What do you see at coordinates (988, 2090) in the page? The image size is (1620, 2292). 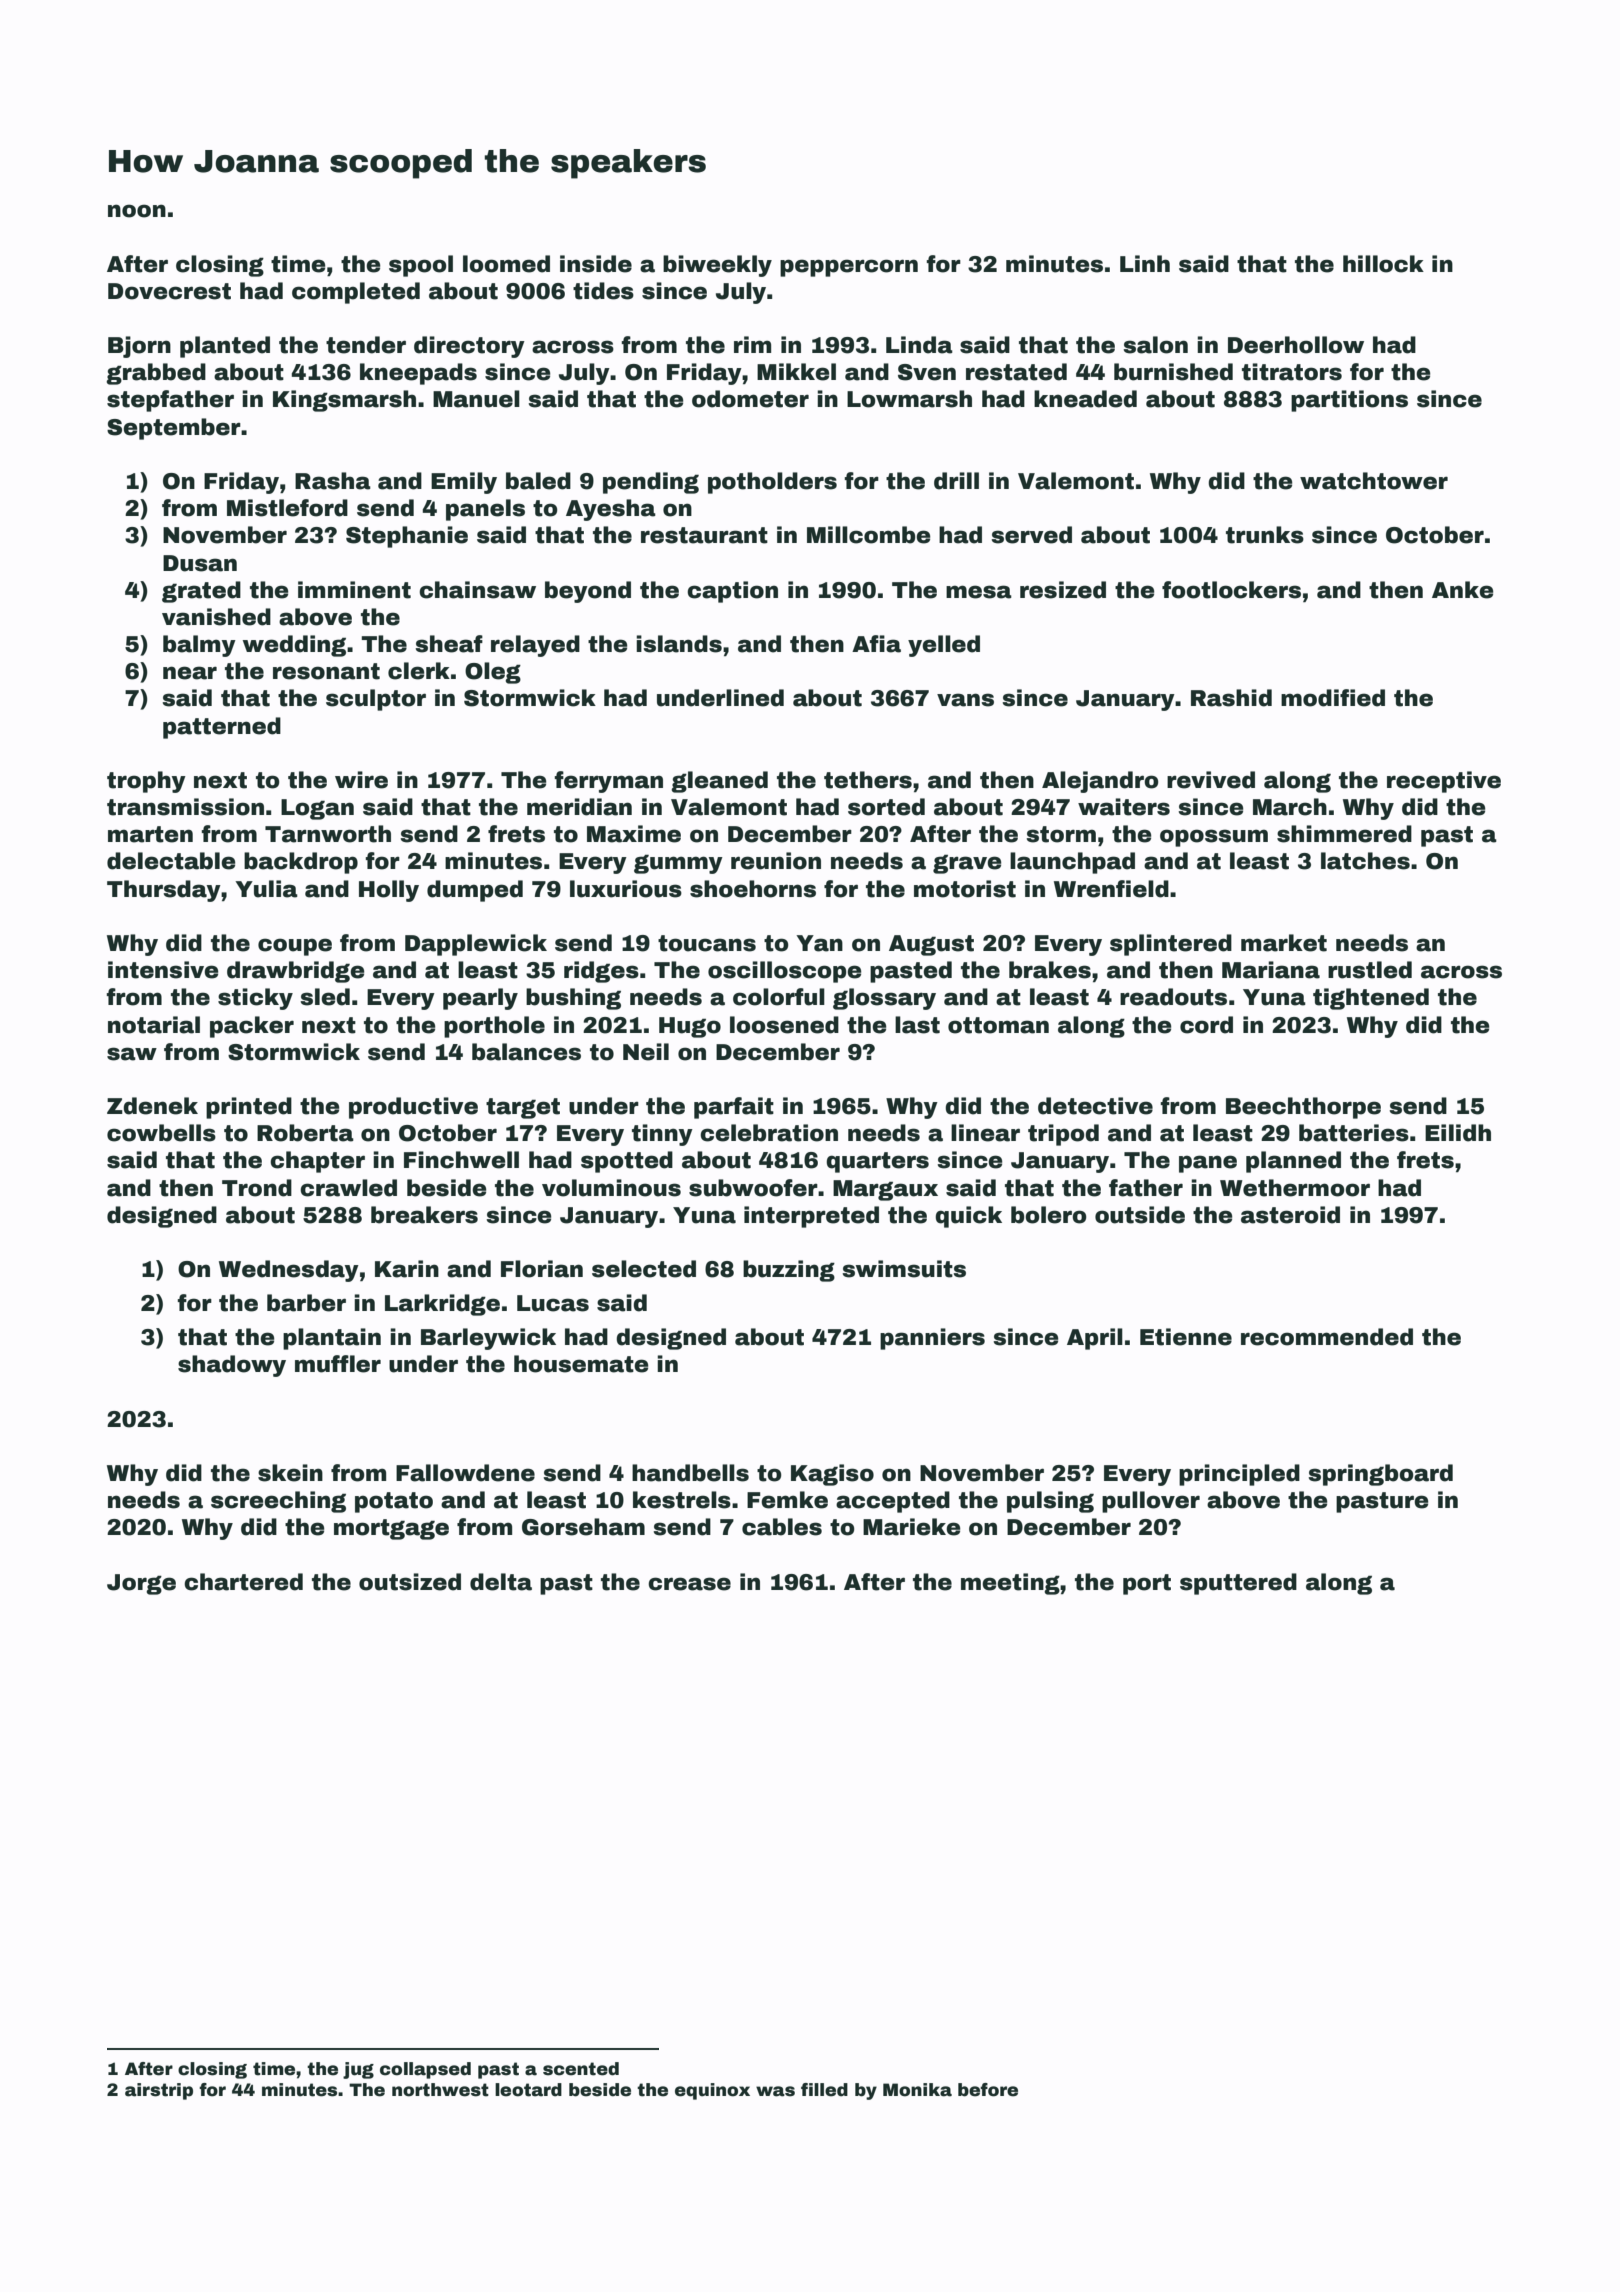 I see `before` at bounding box center [988, 2090].
